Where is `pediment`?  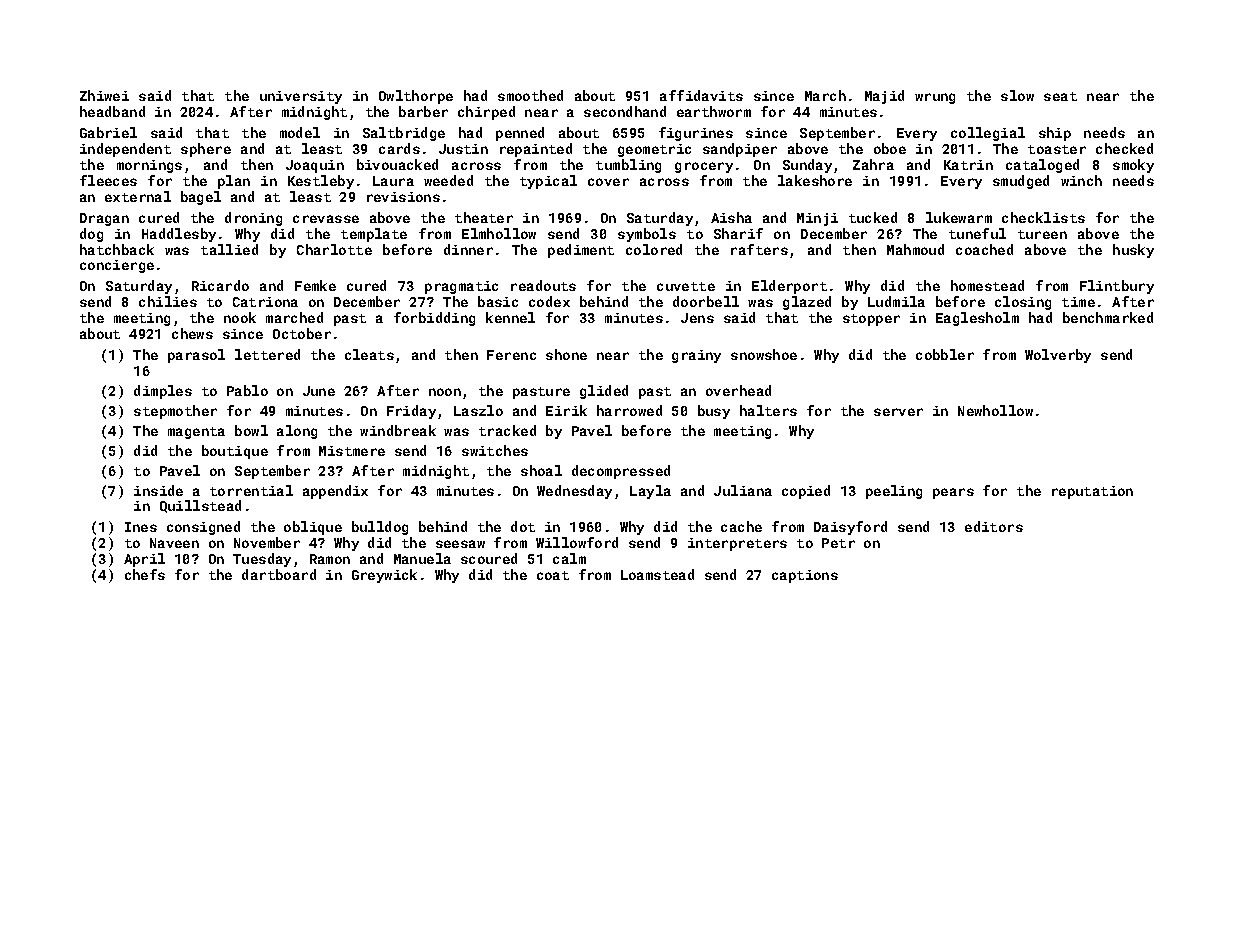 pediment is located at coordinates (581, 251).
